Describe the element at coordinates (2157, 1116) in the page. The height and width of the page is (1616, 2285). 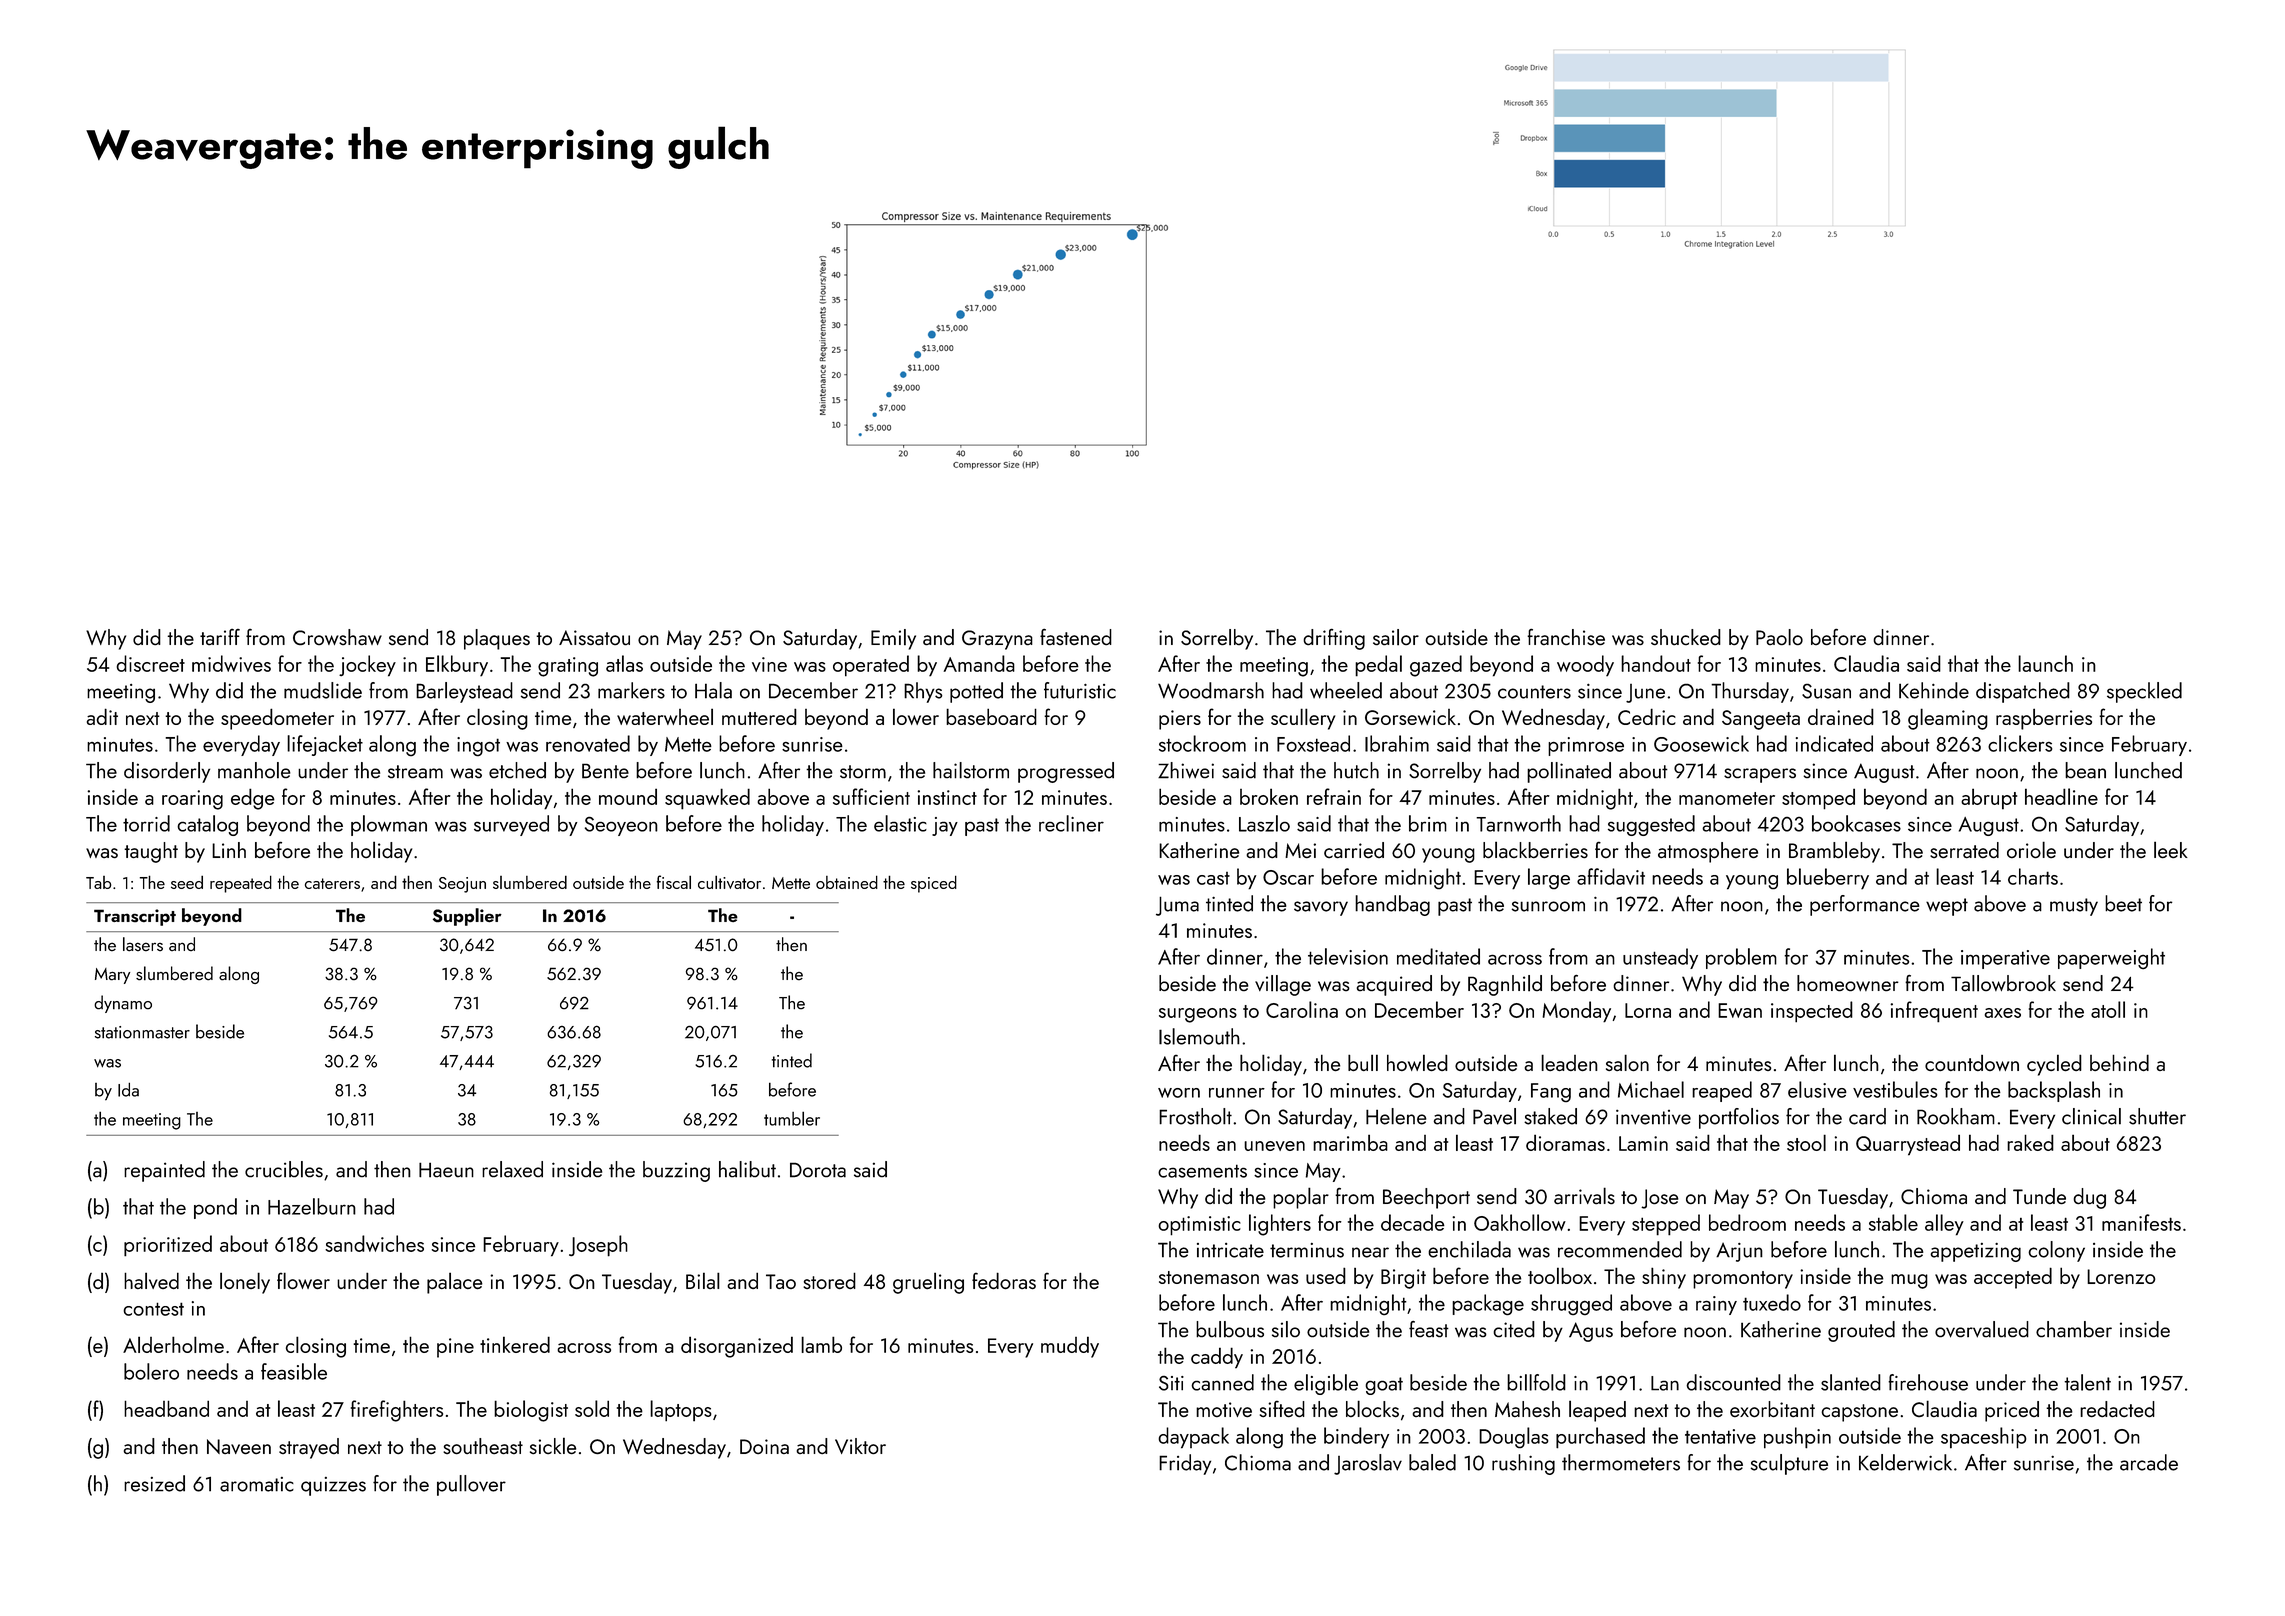
I see `shutter` at that location.
